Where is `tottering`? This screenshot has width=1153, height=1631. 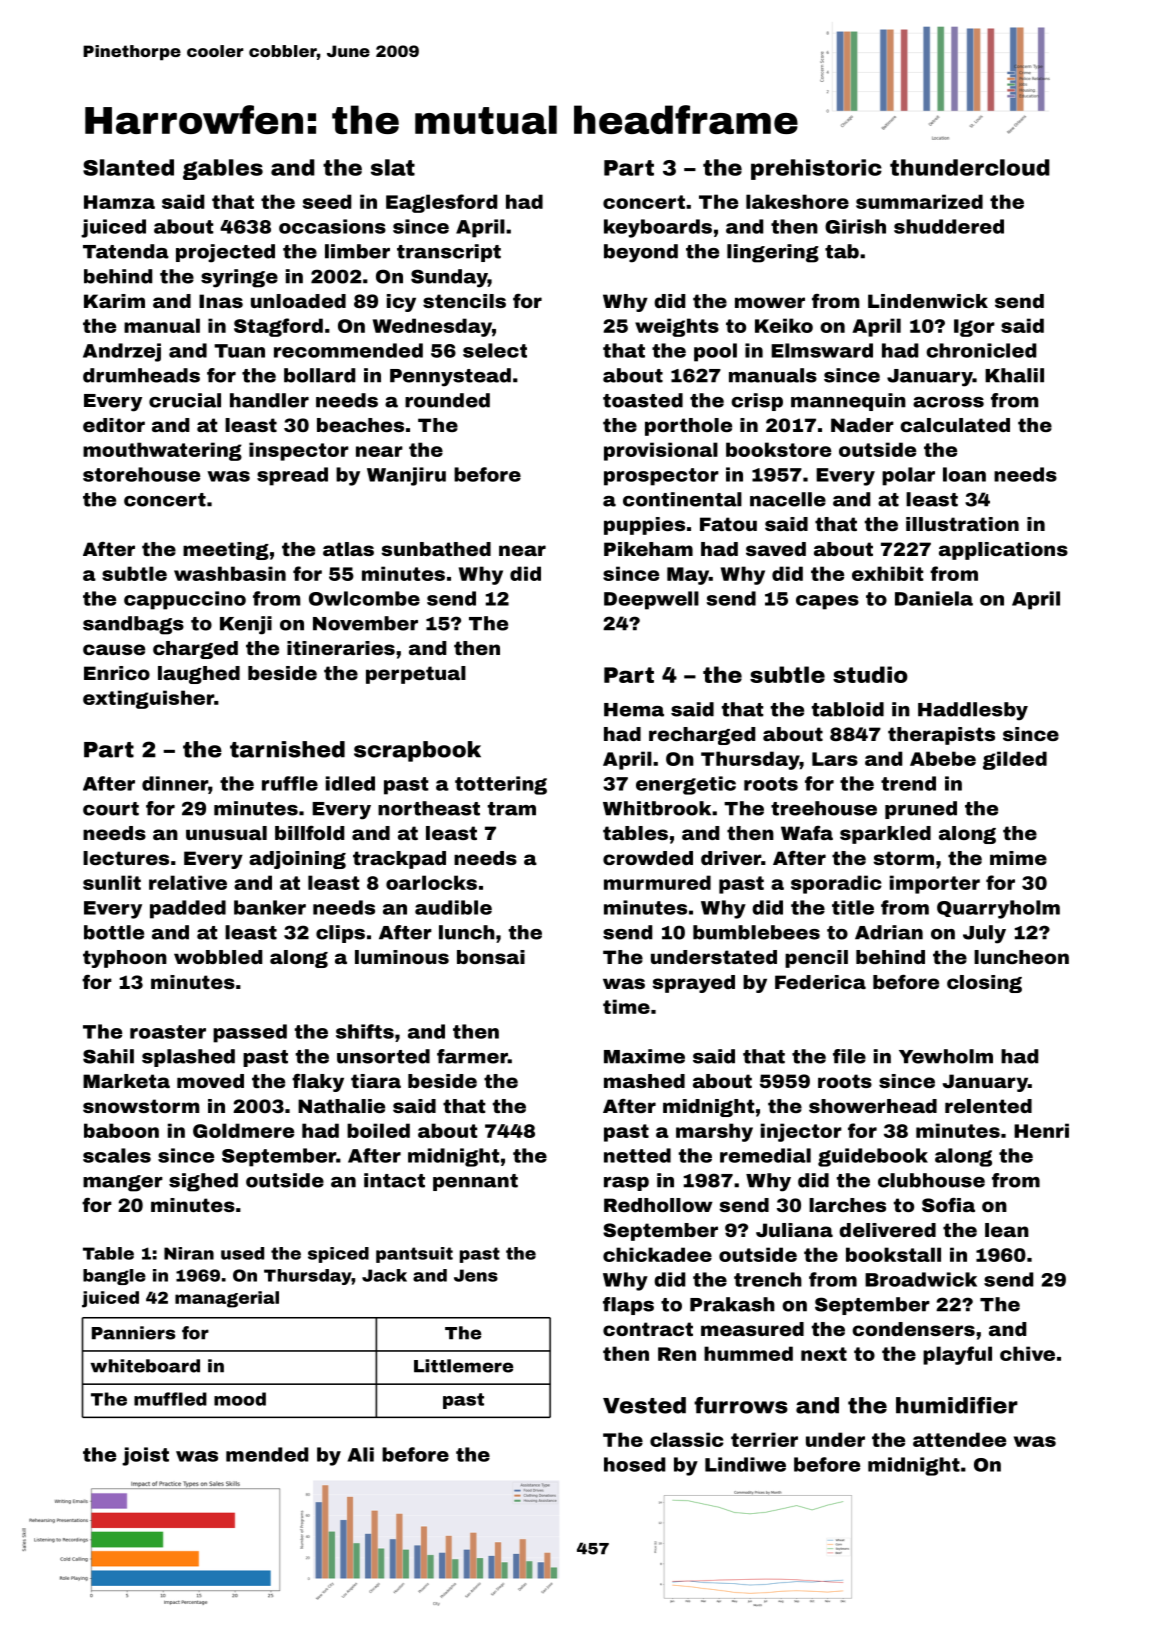 tottering is located at coordinates (501, 785).
